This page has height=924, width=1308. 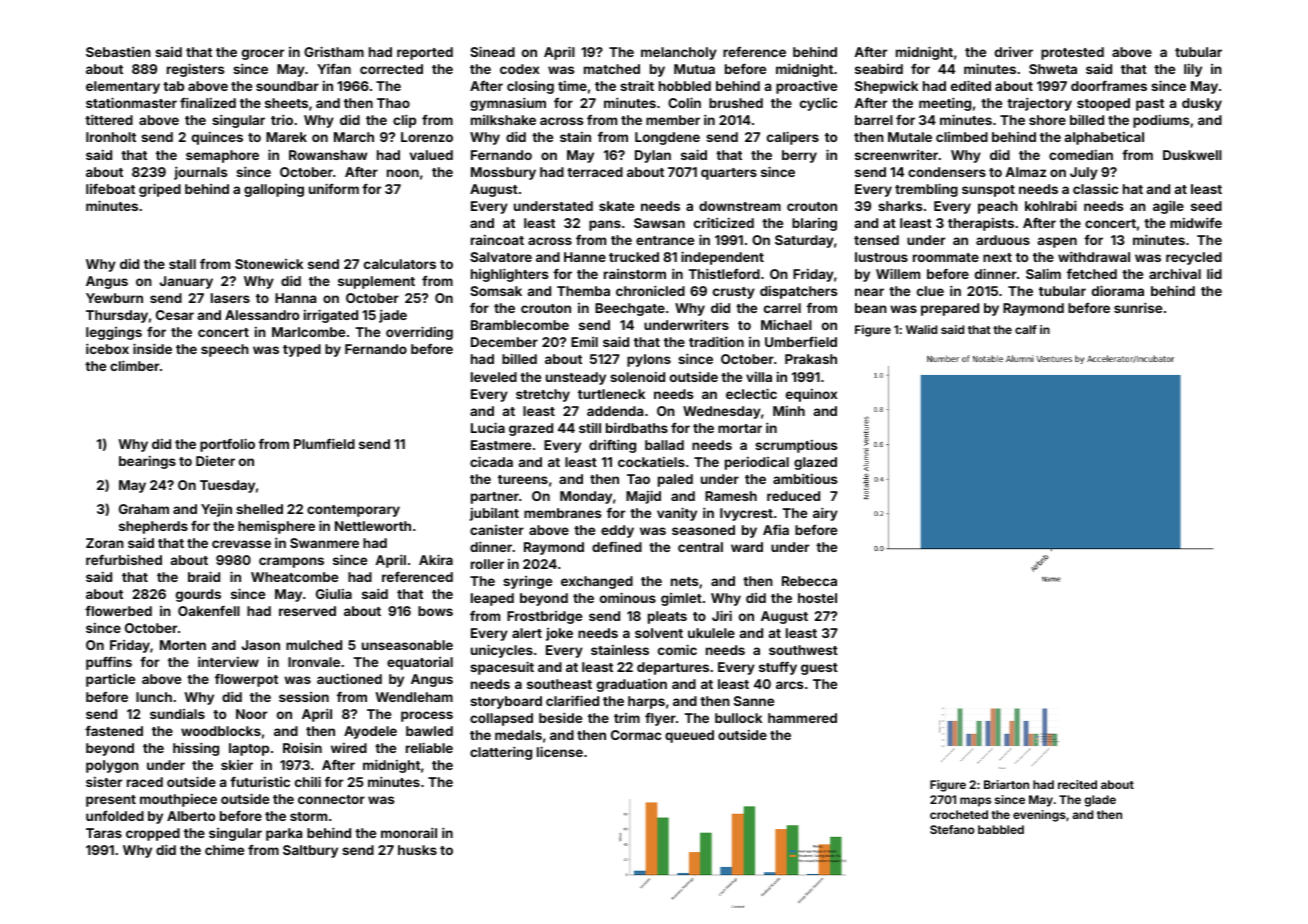 What do you see at coordinates (1138, 307) in the page?
I see `sunrise` at bounding box center [1138, 307].
